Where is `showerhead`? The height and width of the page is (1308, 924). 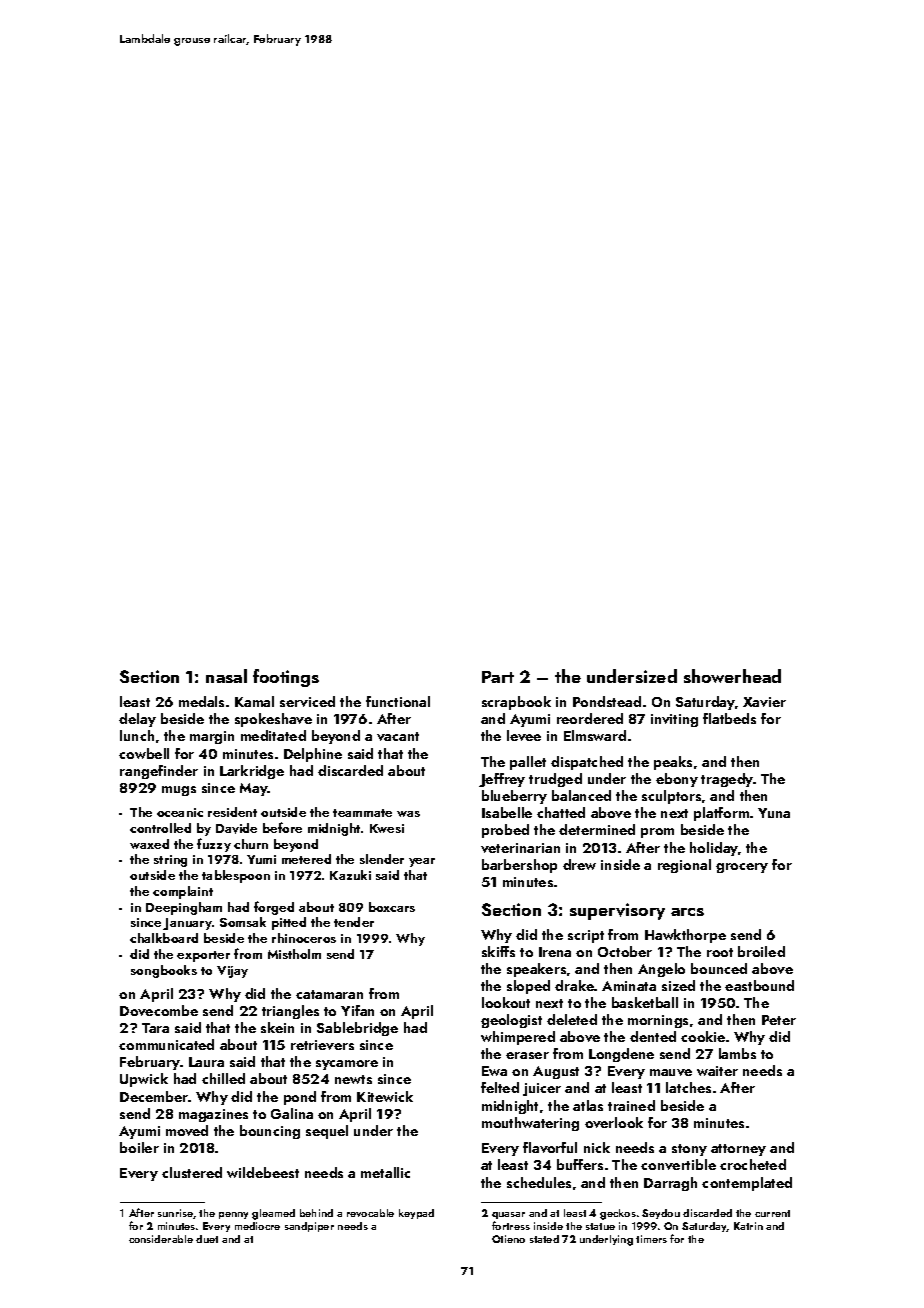
showerhead is located at coordinates (732, 676).
